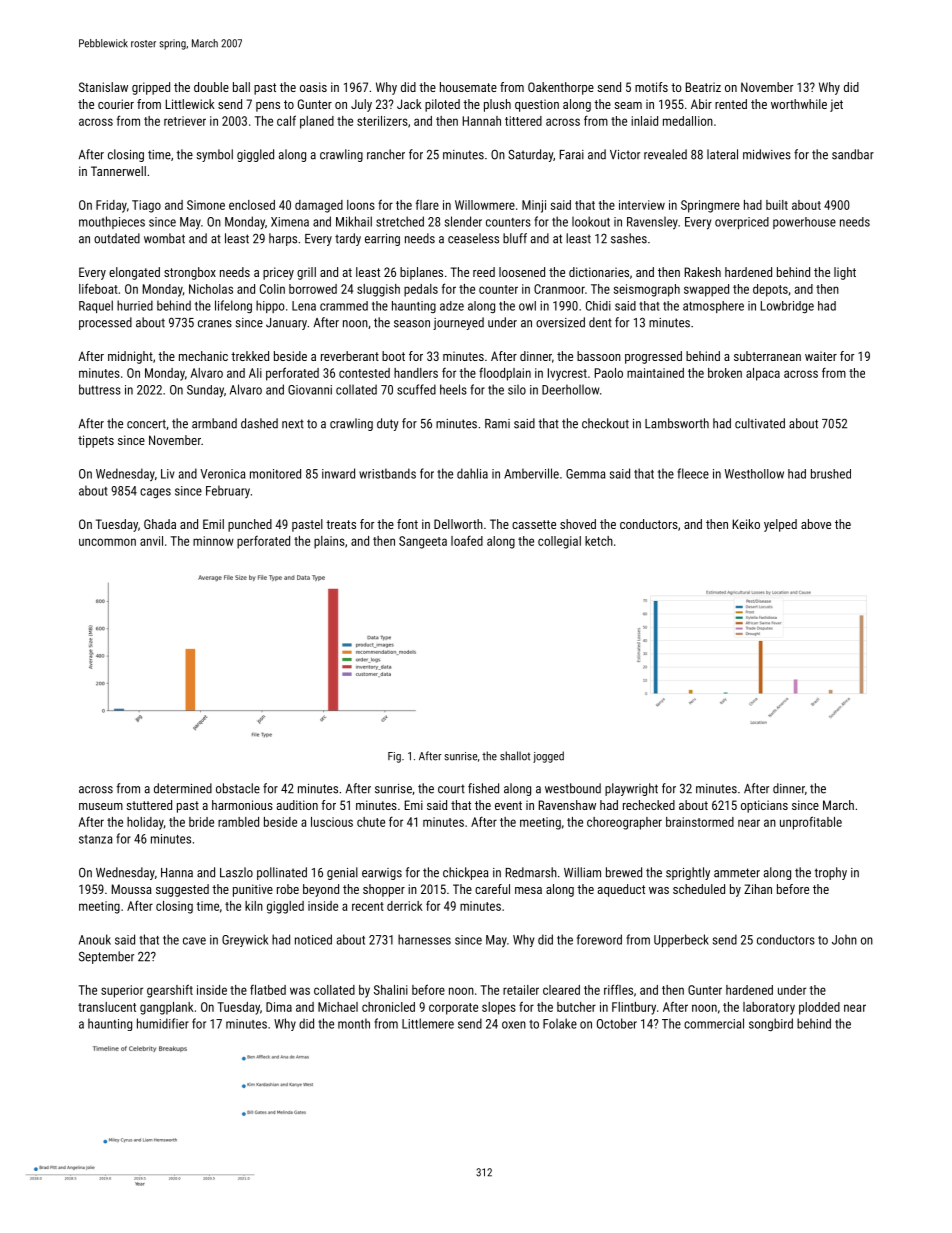 The height and width of the screenshot is (1233, 952). I want to click on loafed, so click(467, 540).
